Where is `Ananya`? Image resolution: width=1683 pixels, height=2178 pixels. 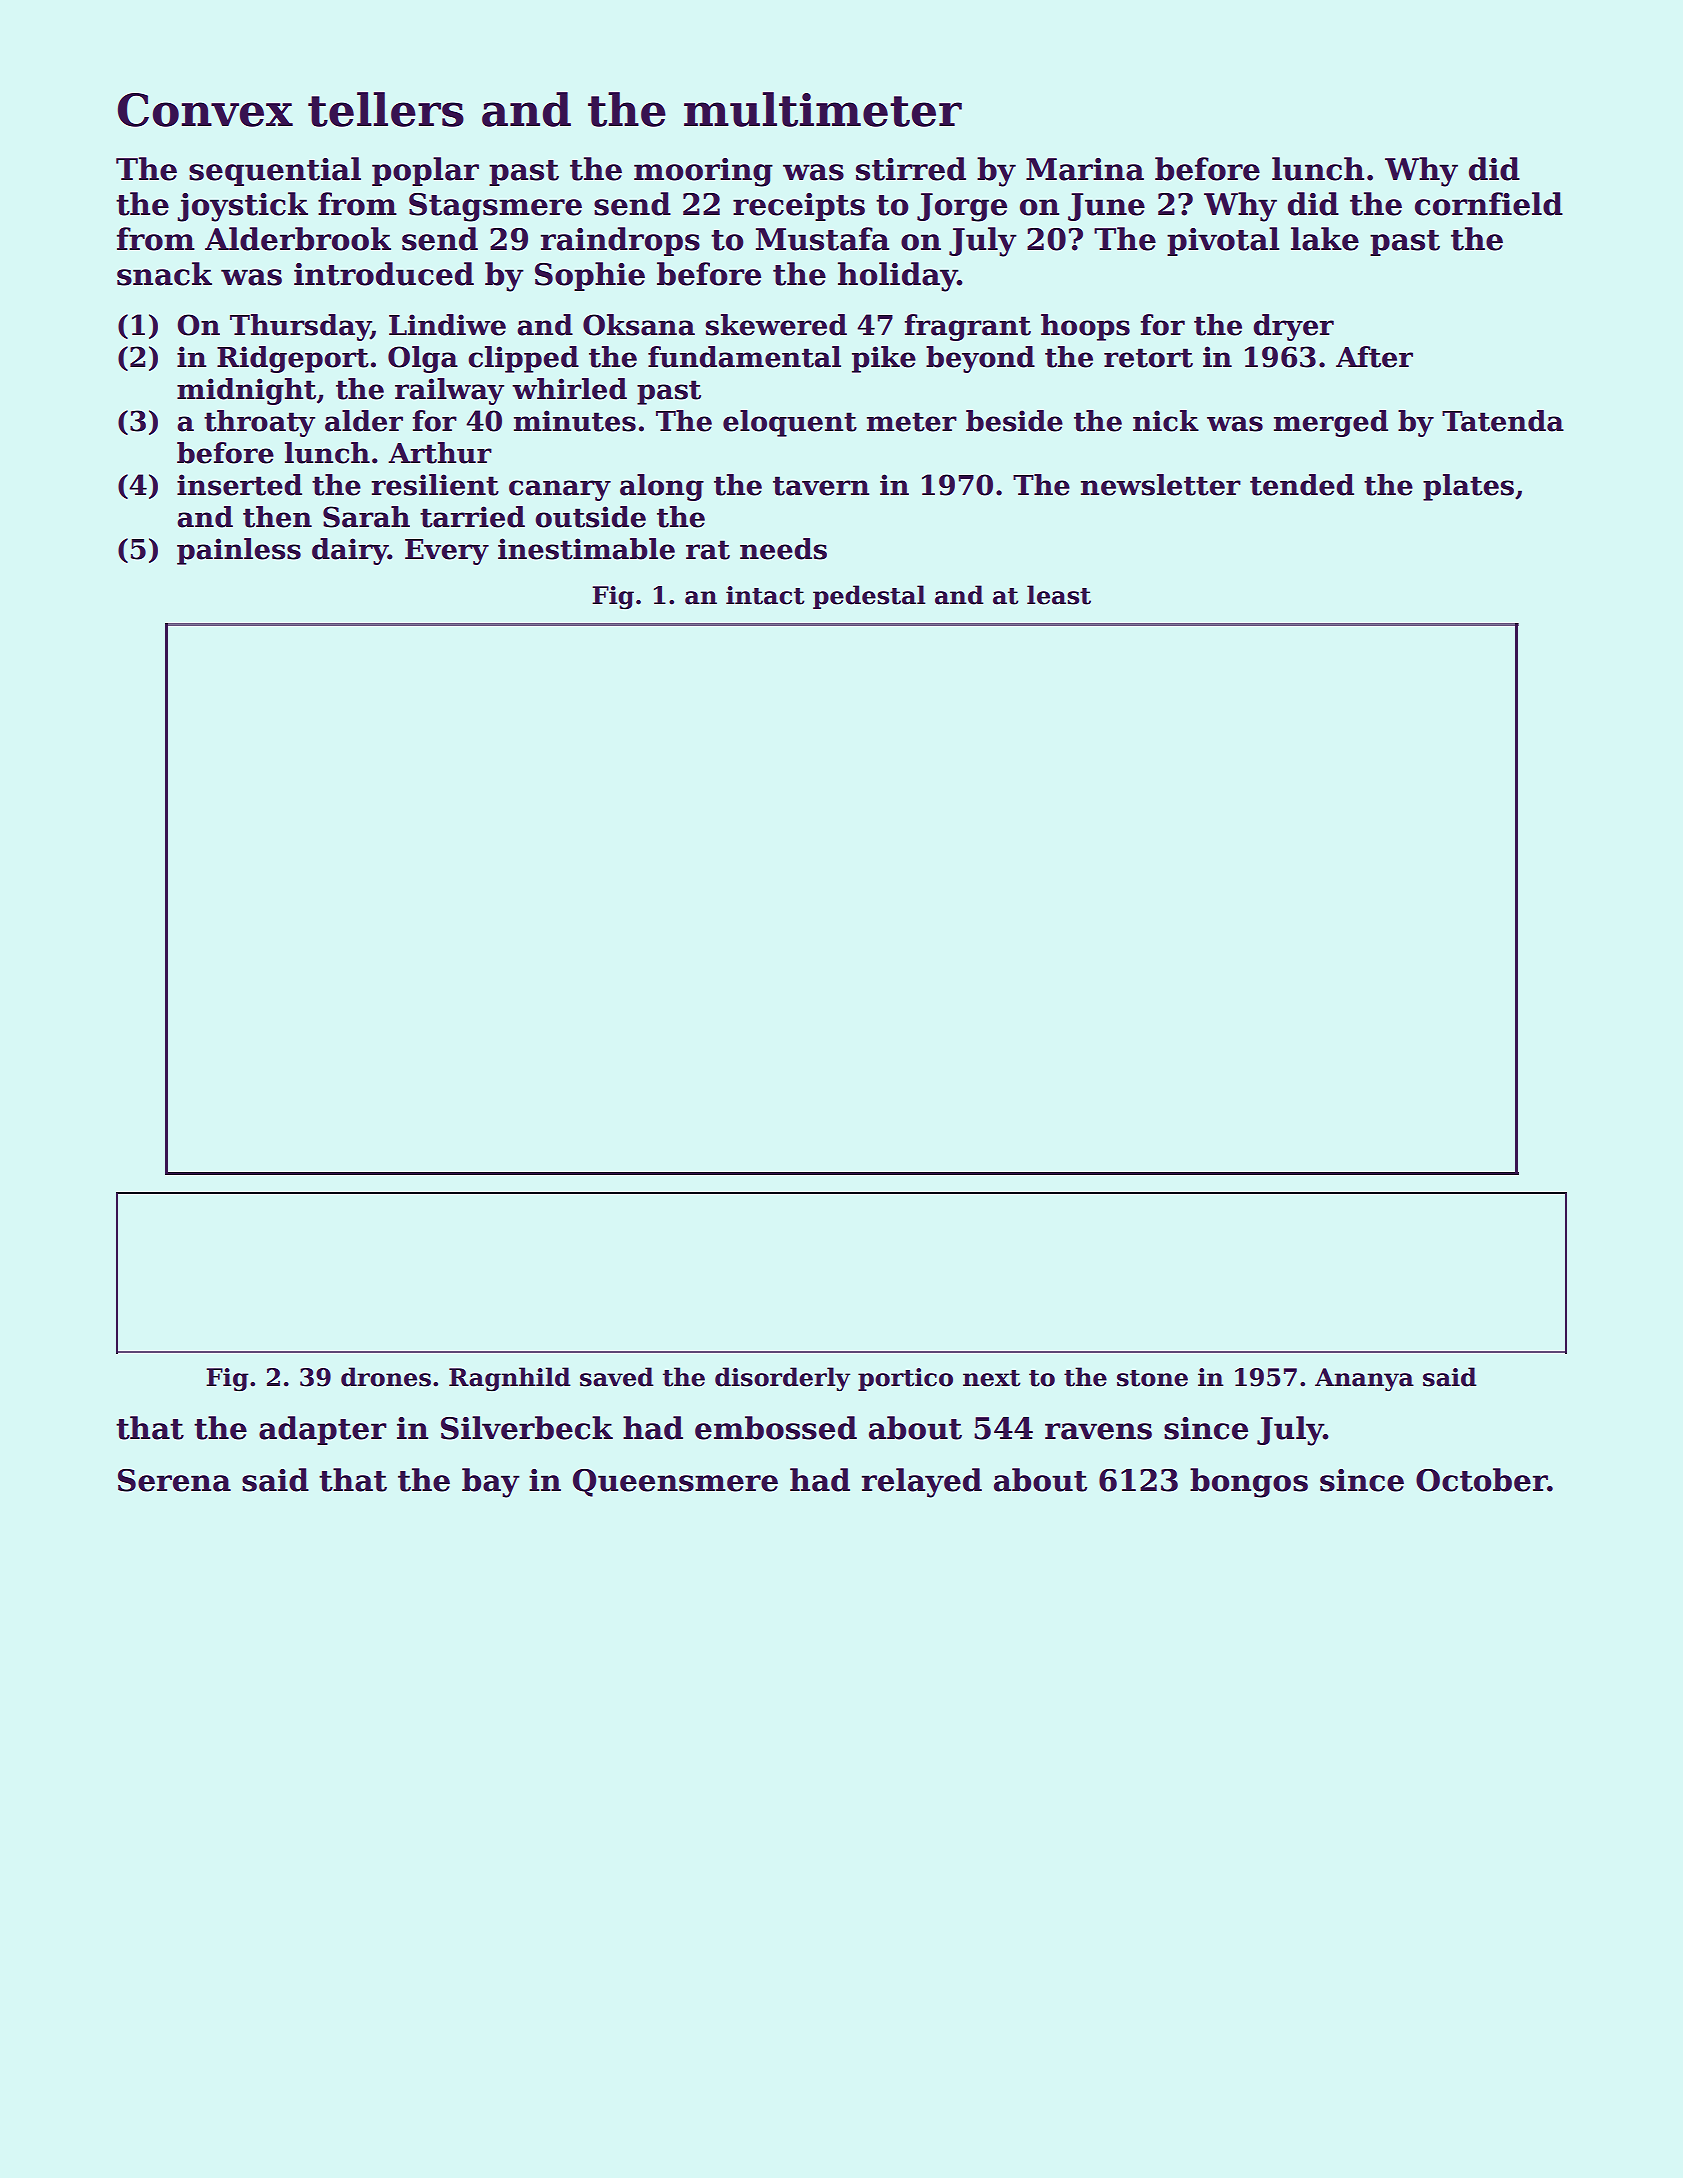
Ananya is located at coordinates (1364, 1379).
